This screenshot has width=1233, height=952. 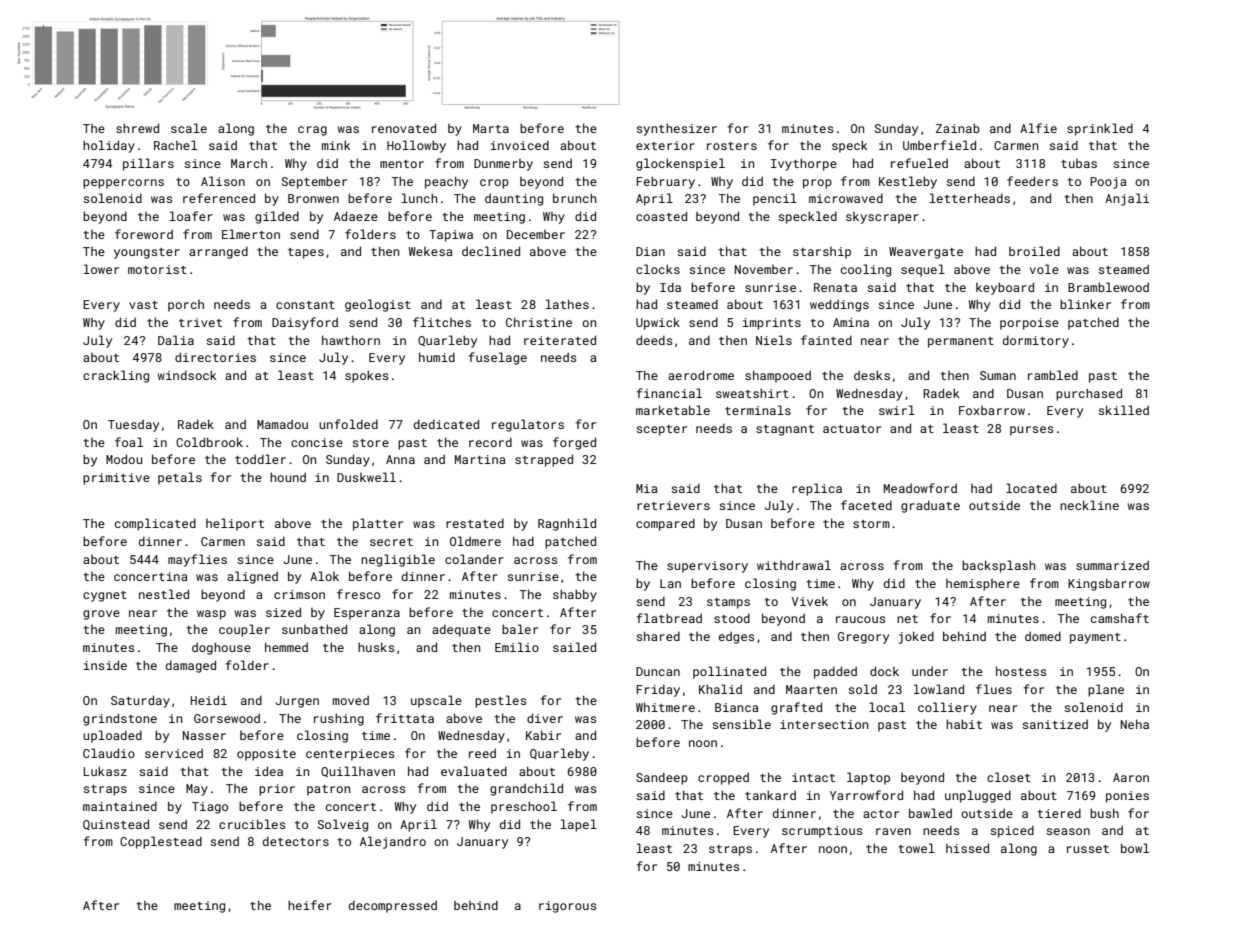 What do you see at coordinates (317, 442) in the screenshot?
I see `concise` at bounding box center [317, 442].
